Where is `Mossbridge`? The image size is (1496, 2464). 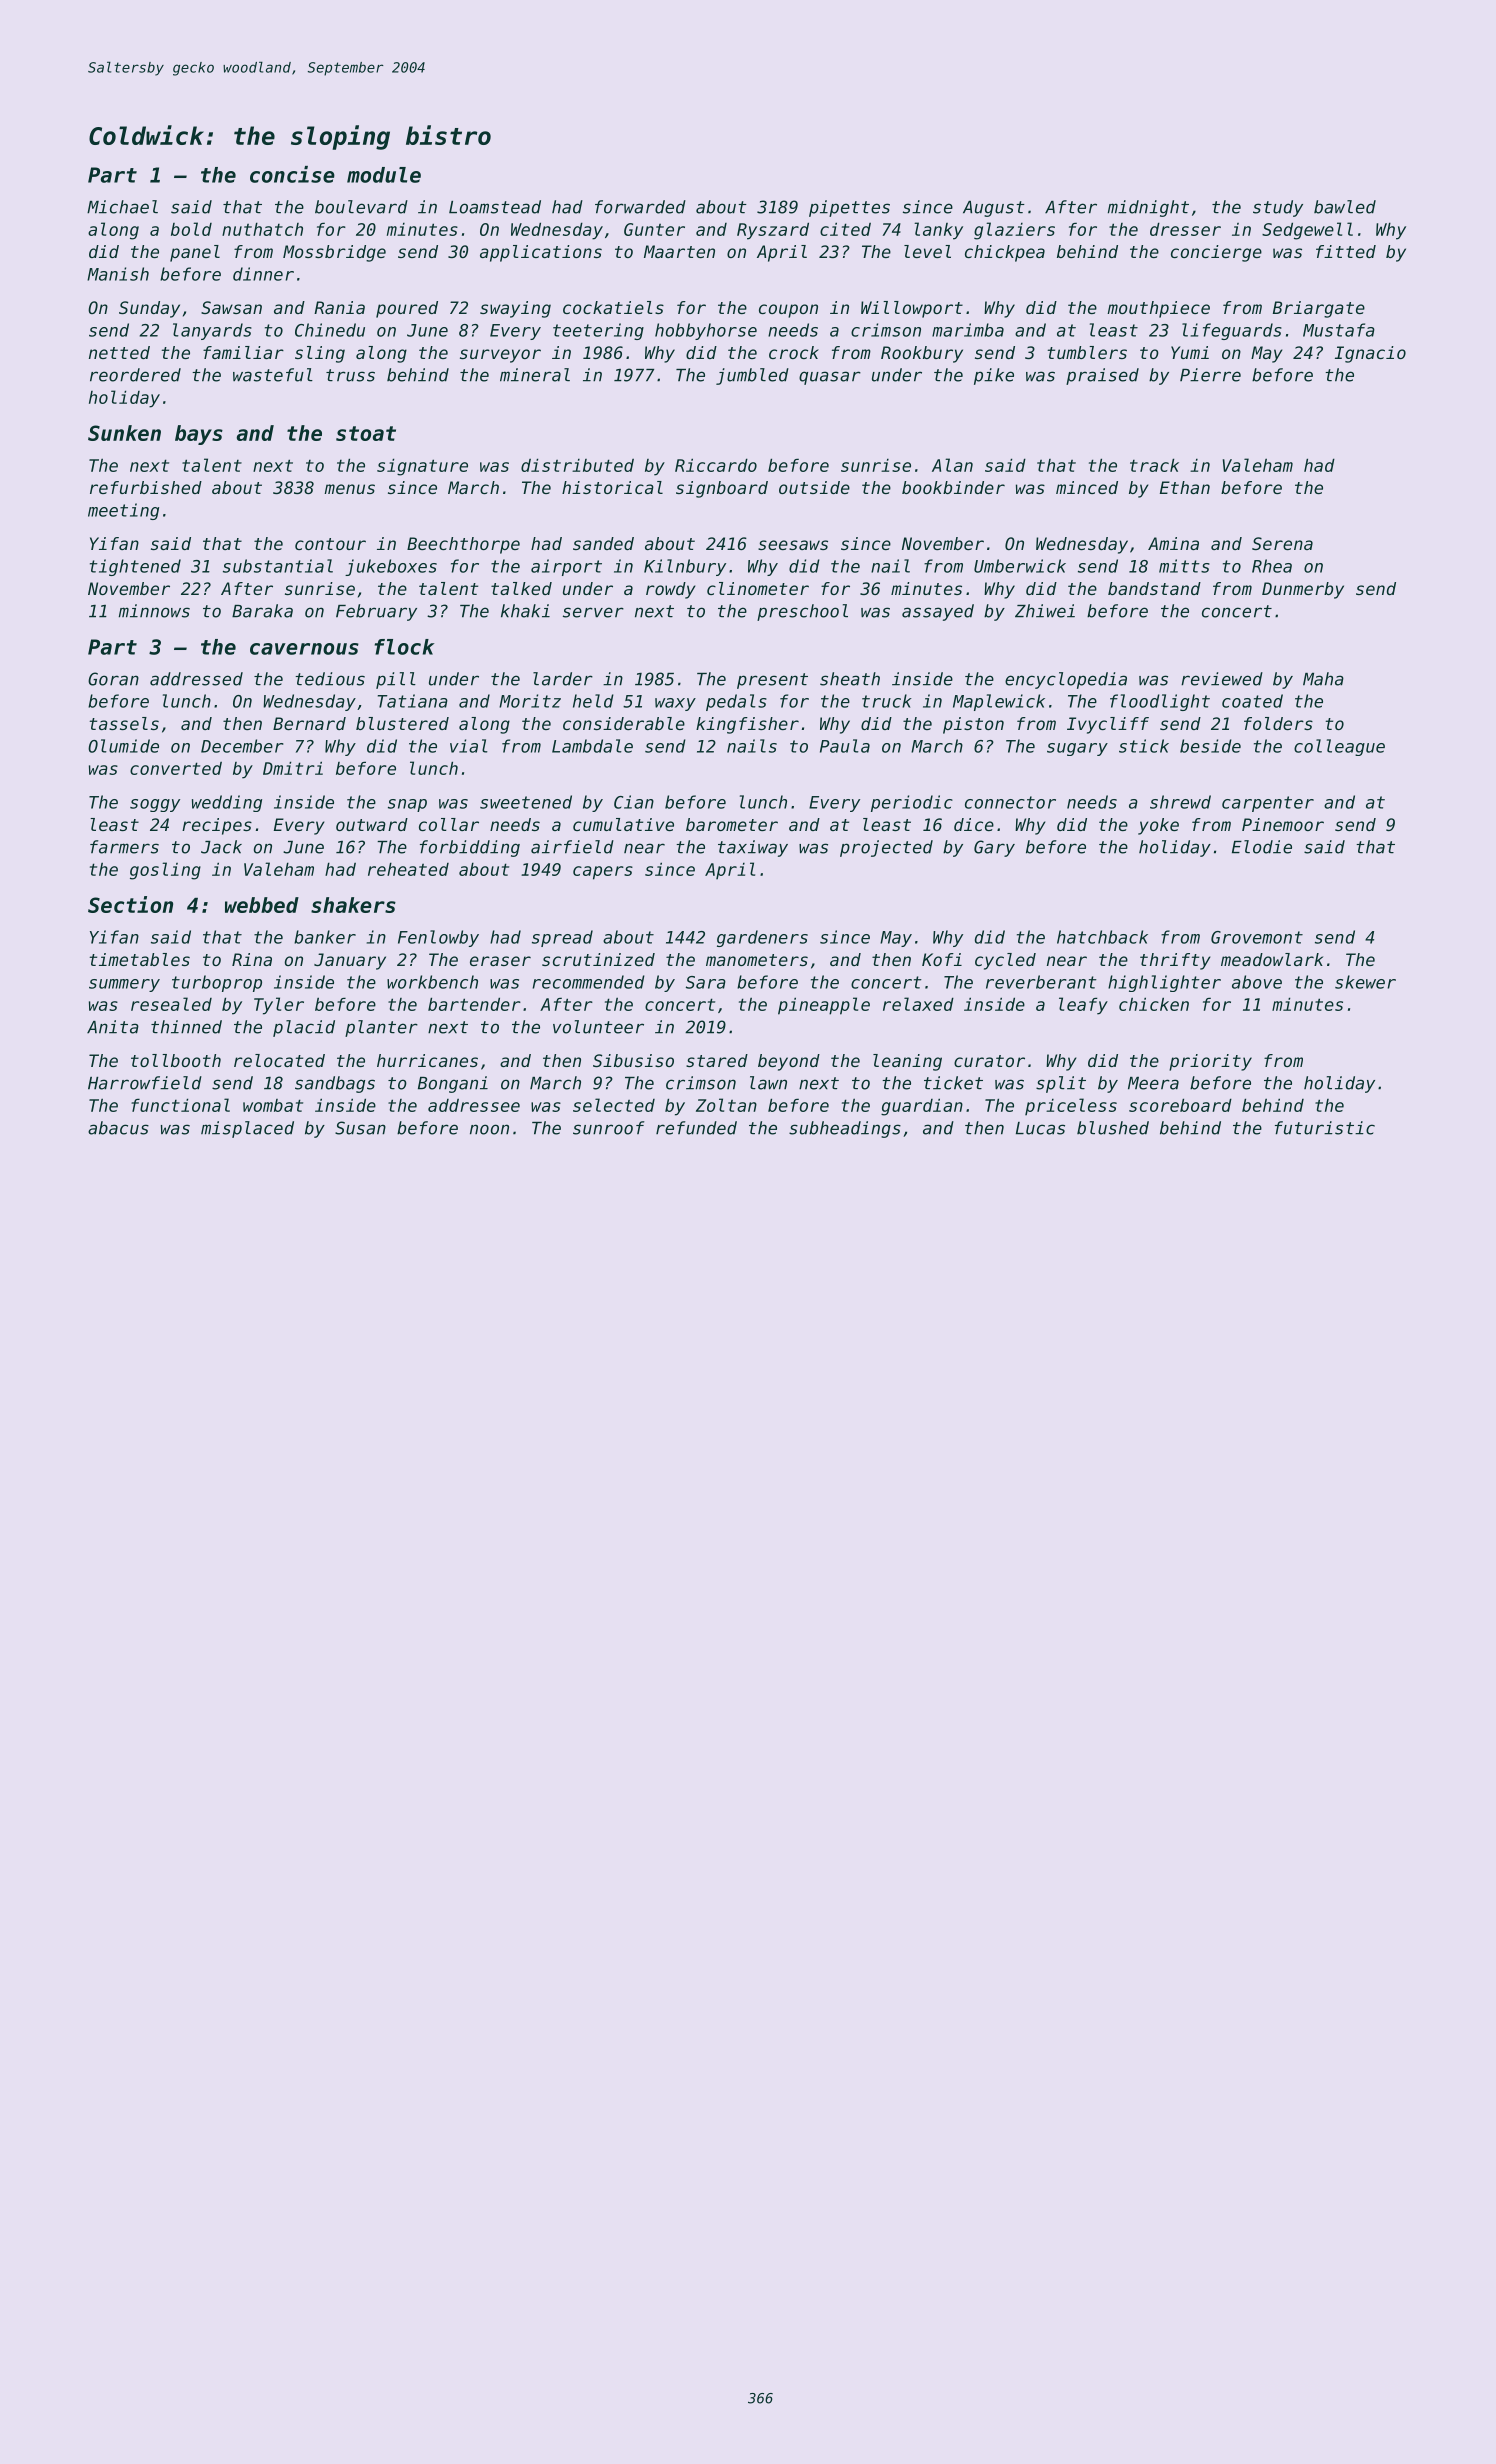 Mossbridge is located at coordinates (334, 253).
